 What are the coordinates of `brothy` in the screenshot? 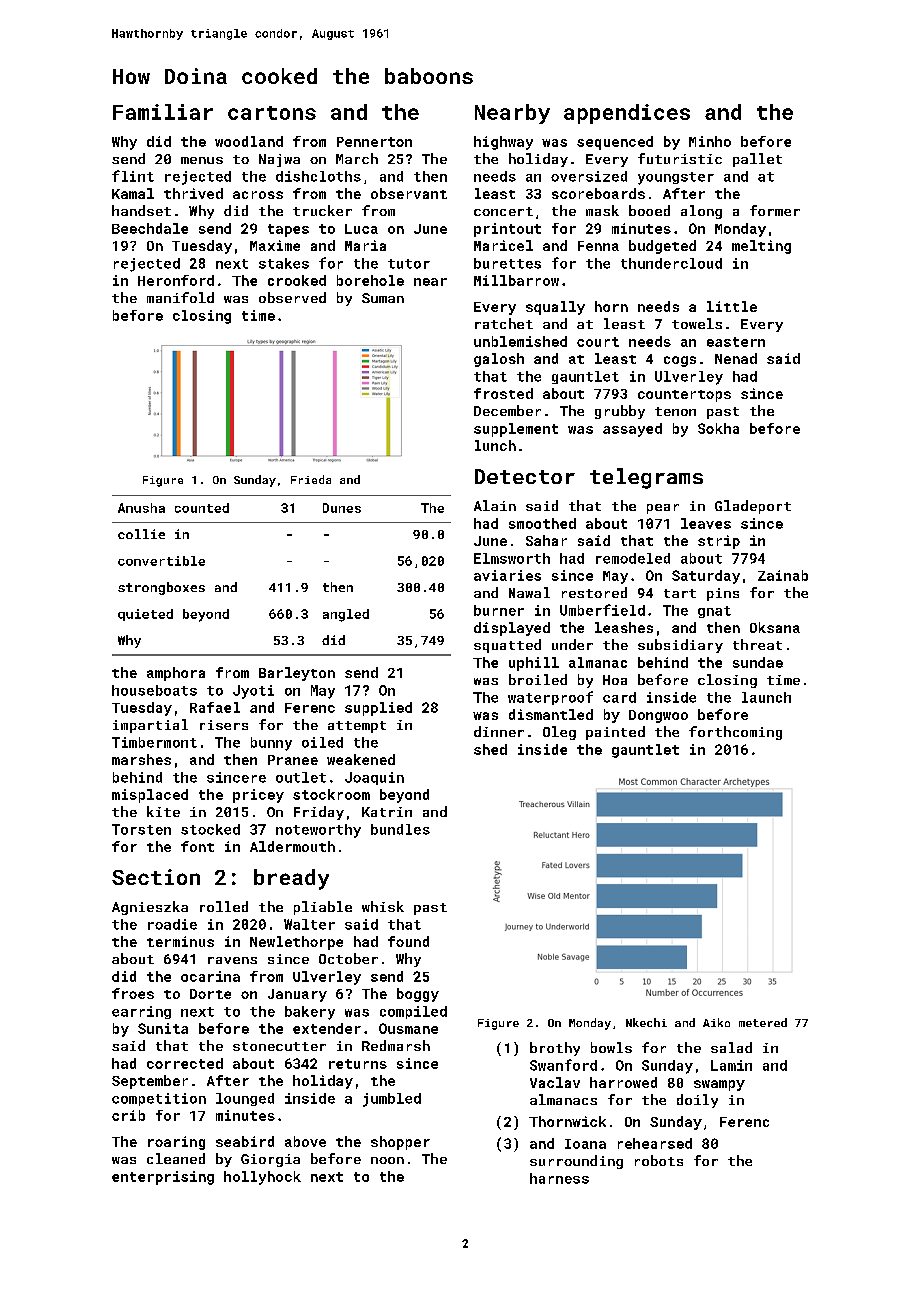 It's located at (555, 1049).
